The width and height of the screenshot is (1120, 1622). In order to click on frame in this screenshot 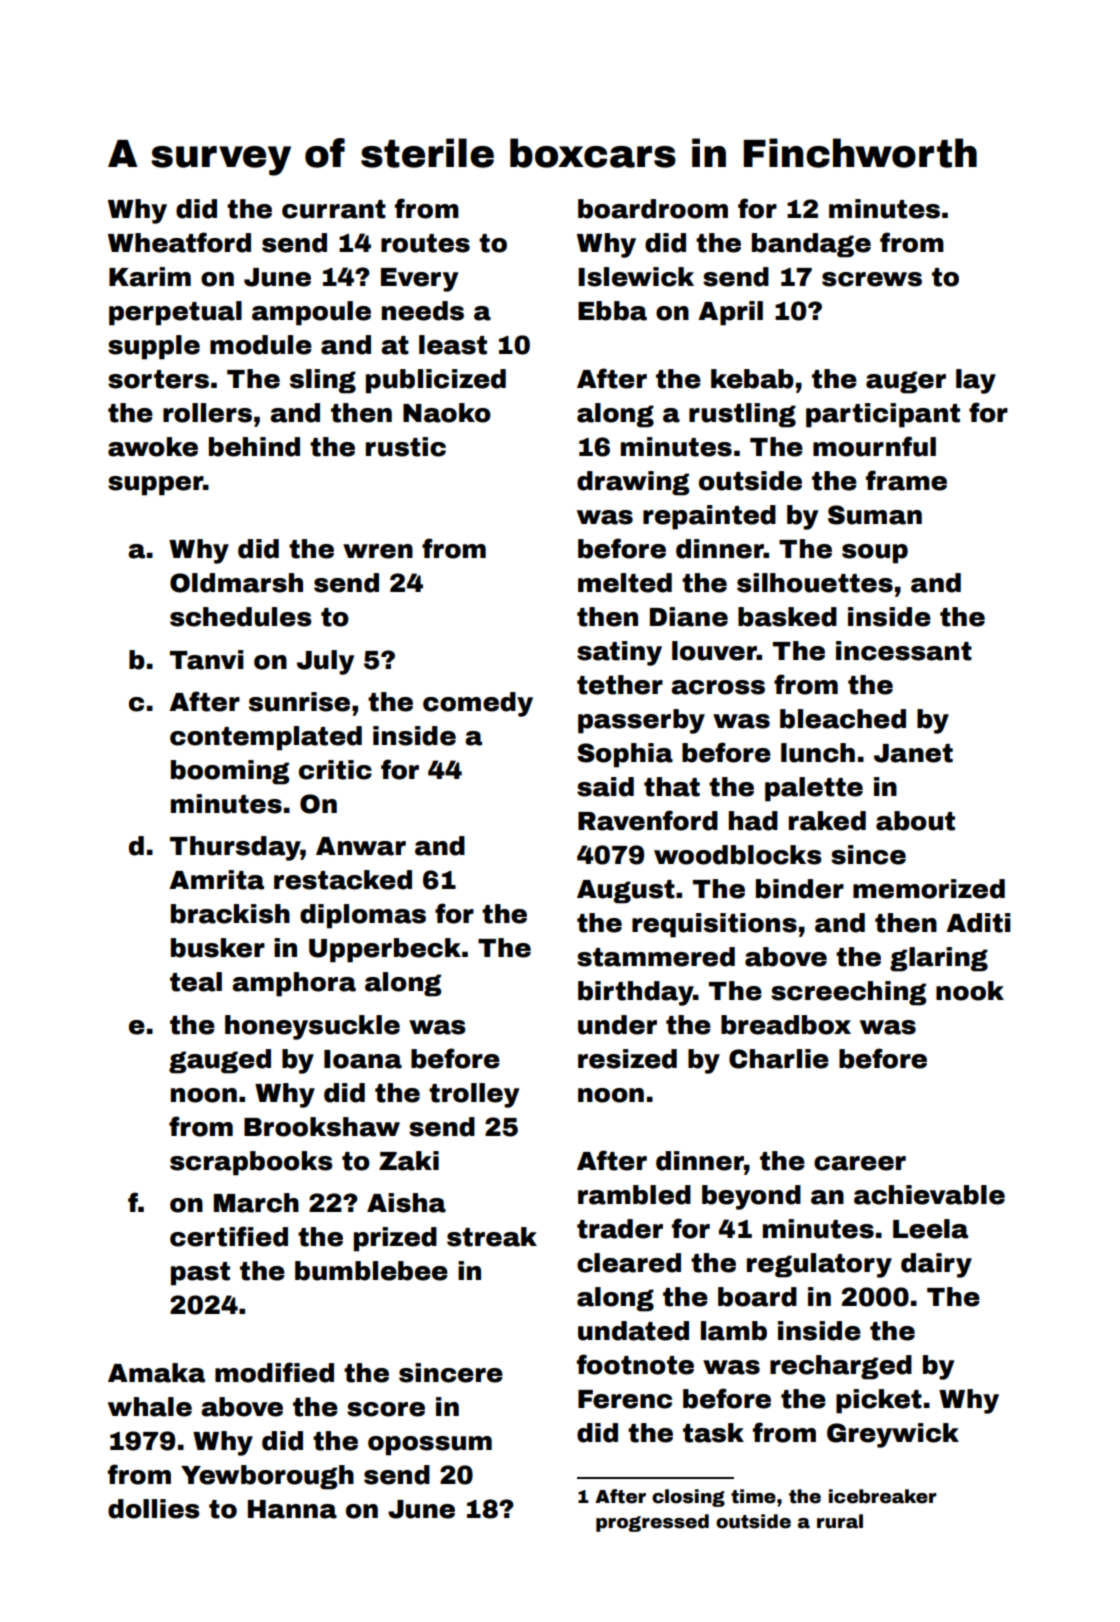, I will do `click(906, 480)`.
